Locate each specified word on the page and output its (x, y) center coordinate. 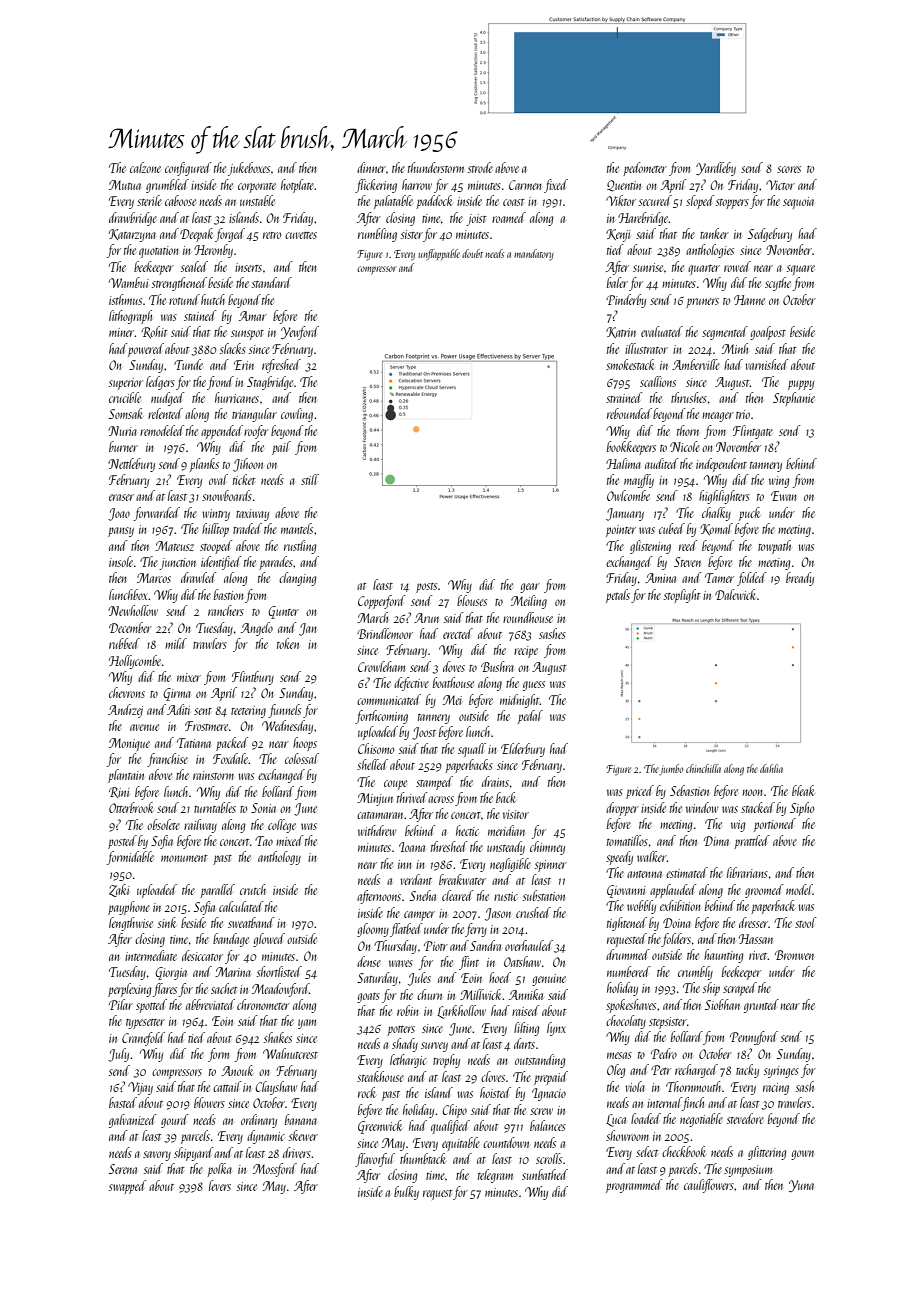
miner (122, 332)
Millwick (481, 994)
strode (480, 167)
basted (123, 1102)
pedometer (645, 169)
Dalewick (735, 594)
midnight (520, 701)
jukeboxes (249, 169)
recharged (696, 1071)
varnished (766, 364)
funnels (284, 711)
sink (167, 922)
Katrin (621, 332)
